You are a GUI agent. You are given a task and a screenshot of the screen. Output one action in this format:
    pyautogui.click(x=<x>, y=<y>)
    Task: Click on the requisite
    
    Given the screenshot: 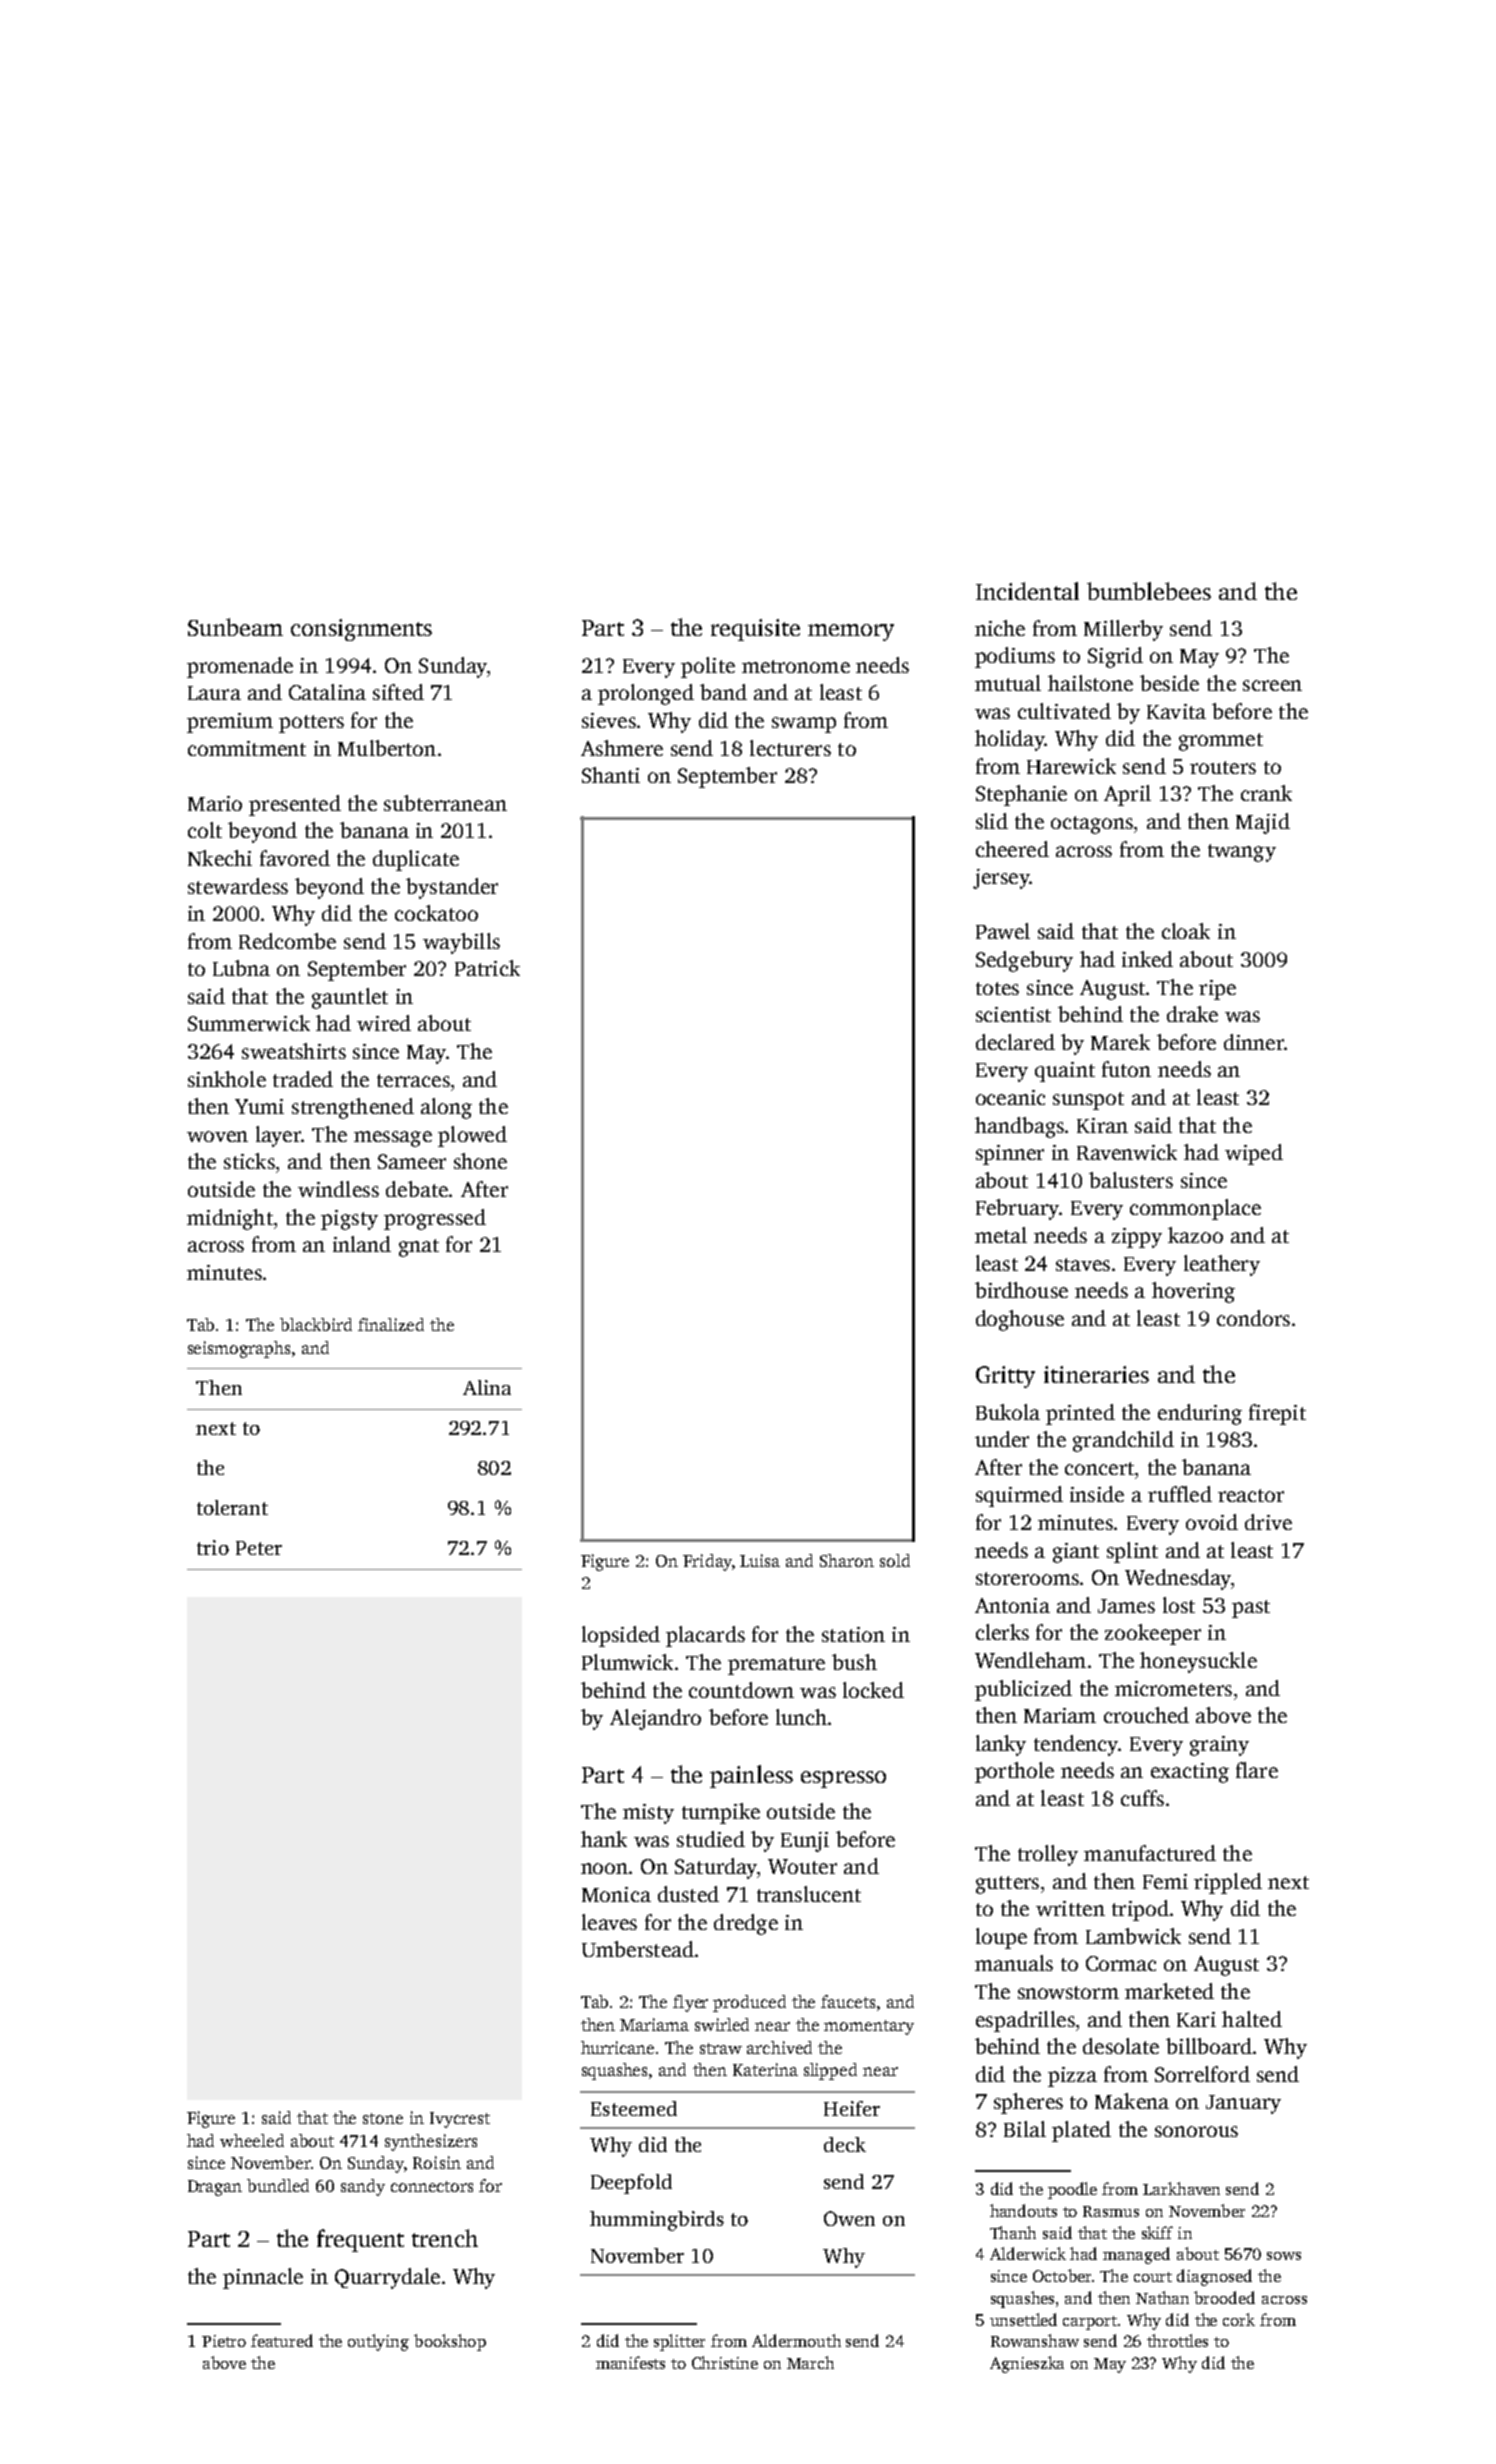 What is the action you would take?
    pyautogui.click(x=755, y=630)
